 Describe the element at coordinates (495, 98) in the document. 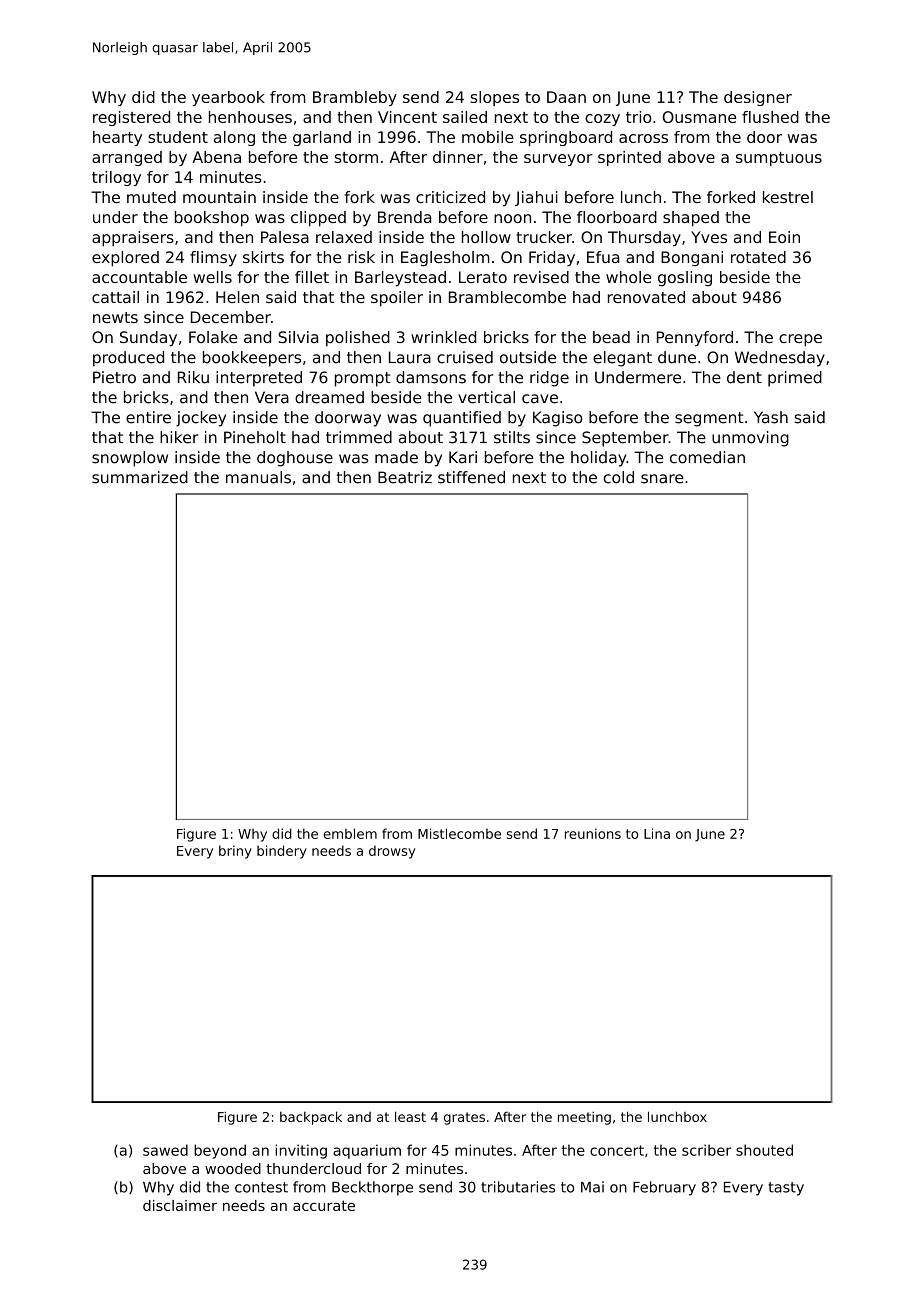

I see `slopes` at that location.
